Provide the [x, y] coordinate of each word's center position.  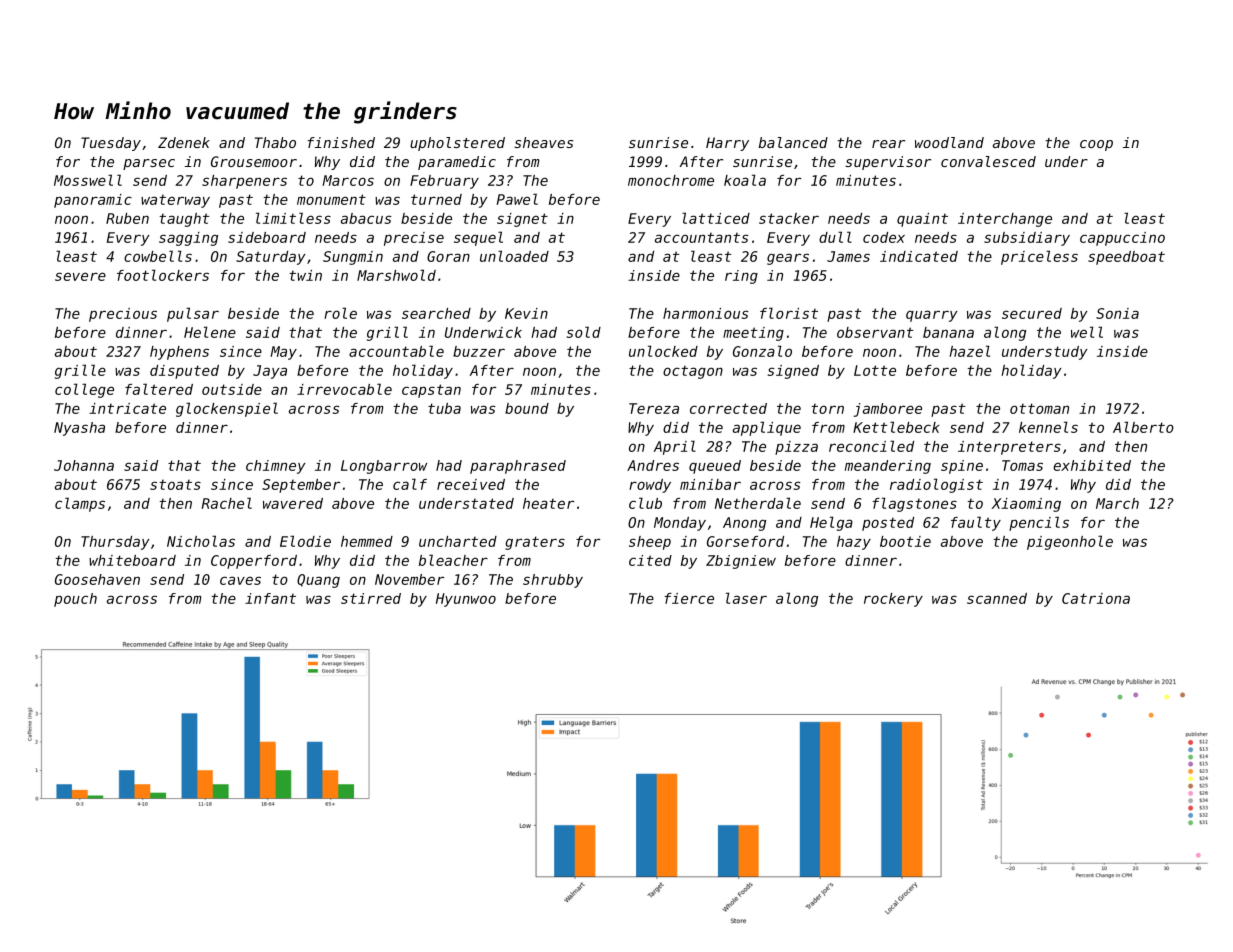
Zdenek [184, 142]
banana [948, 332]
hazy [854, 543]
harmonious [705, 313]
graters [535, 543]
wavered [293, 503]
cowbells [158, 256]
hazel [969, 351]
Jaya [270, 372]
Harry [727, 144]
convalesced [988, 161]
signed [793, 372]
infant [270, 598]
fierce [689, 598]
